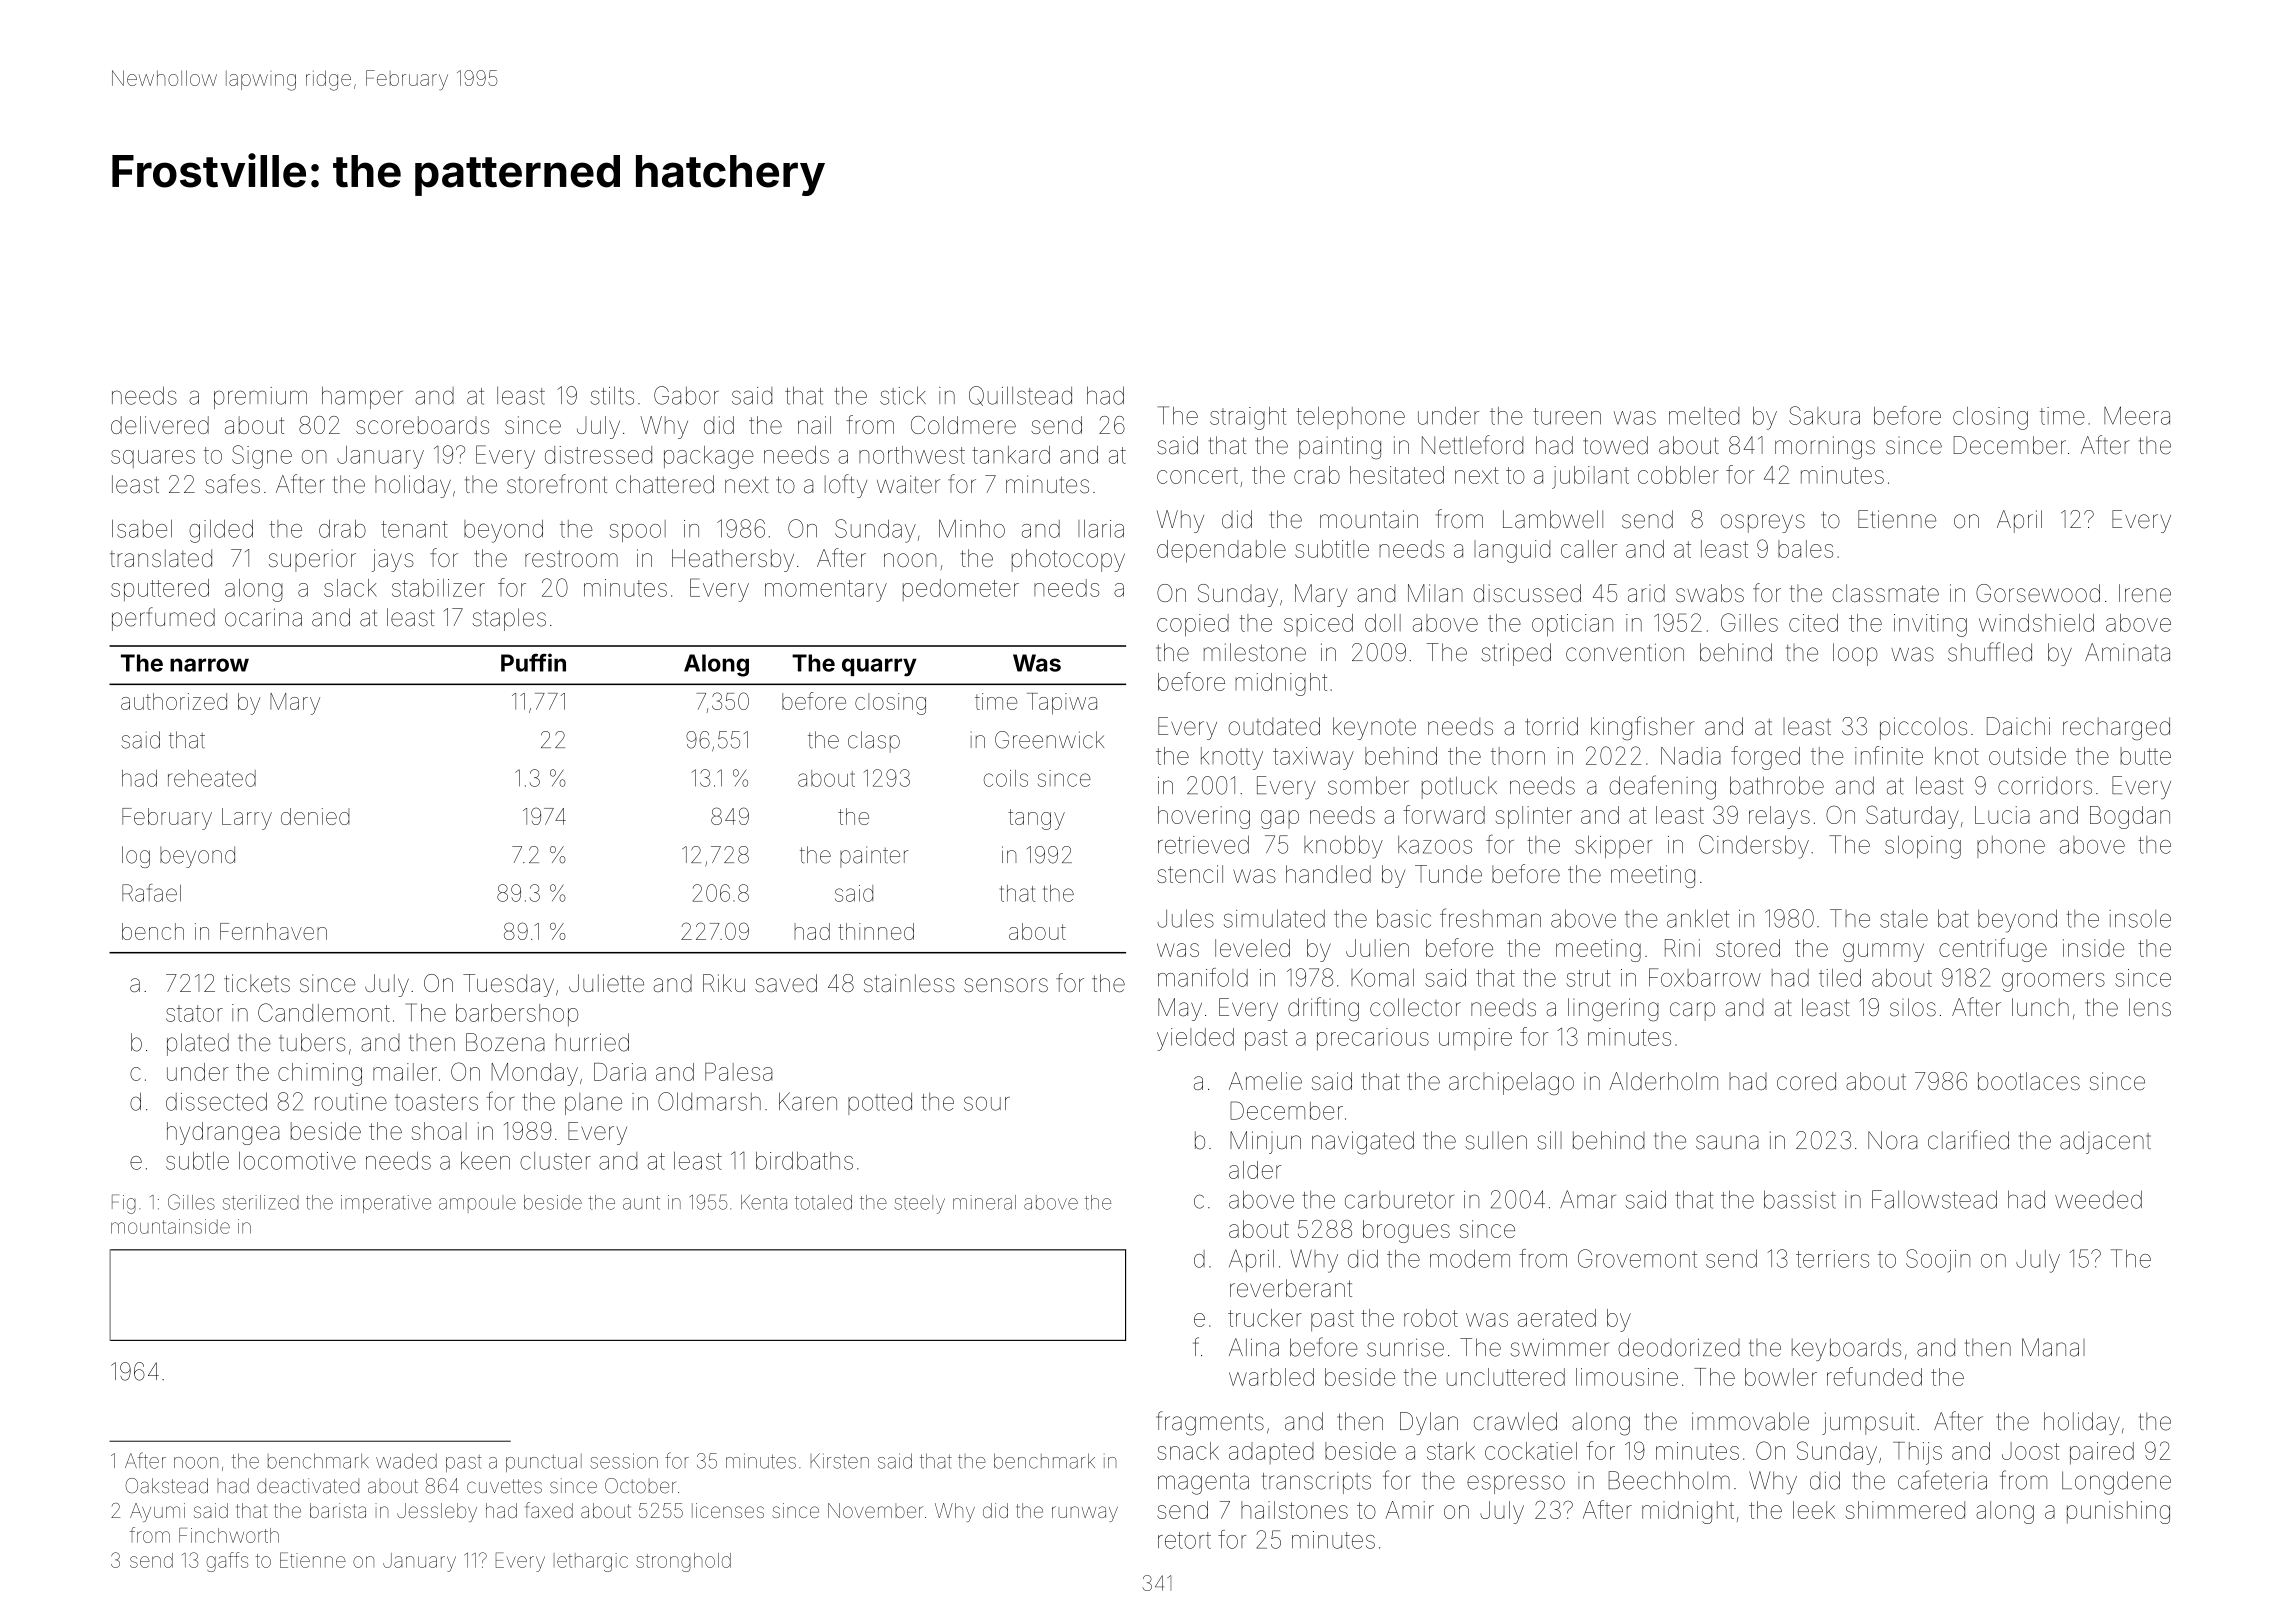 Image resolution: width=2282 pixels, height=1614 pixels. What do you see at coordinates (439, 1131) in the page?
I see `shoal` at bounding box center [439, 1131].
